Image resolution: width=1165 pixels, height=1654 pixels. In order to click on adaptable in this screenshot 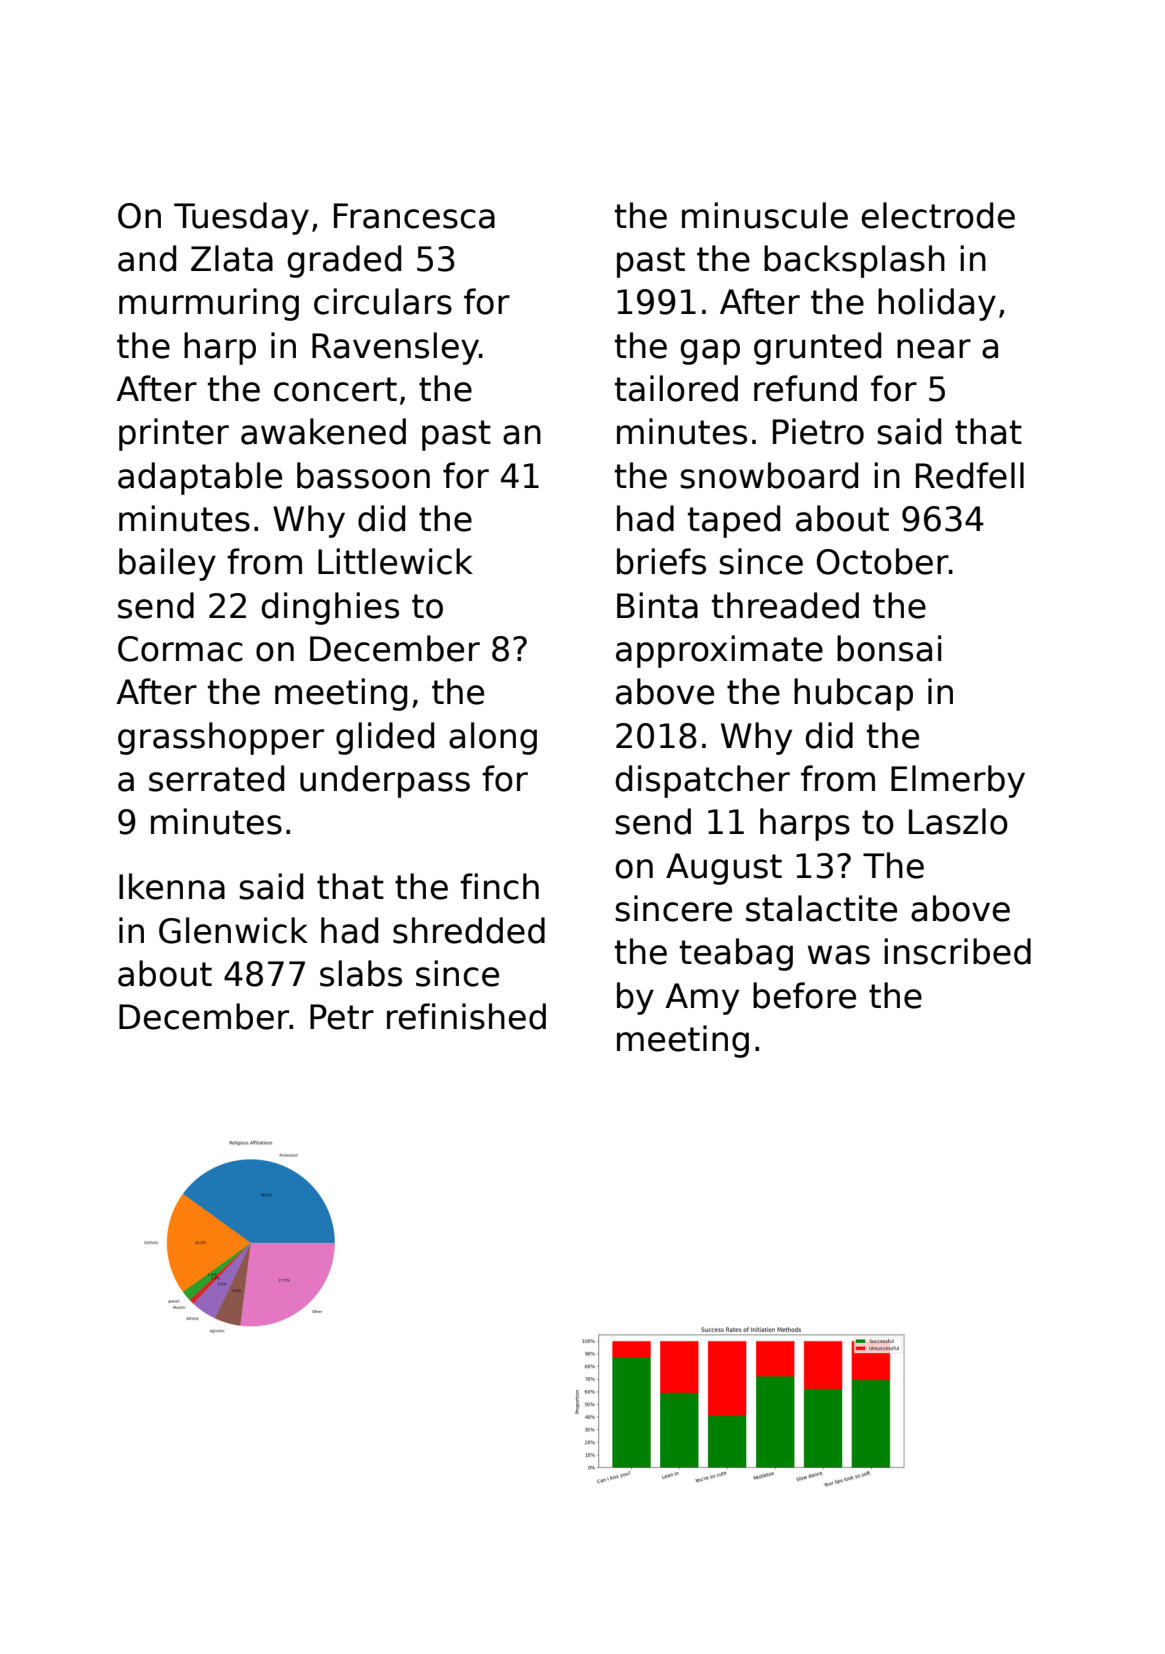, I will do `click(200, 478)`.
